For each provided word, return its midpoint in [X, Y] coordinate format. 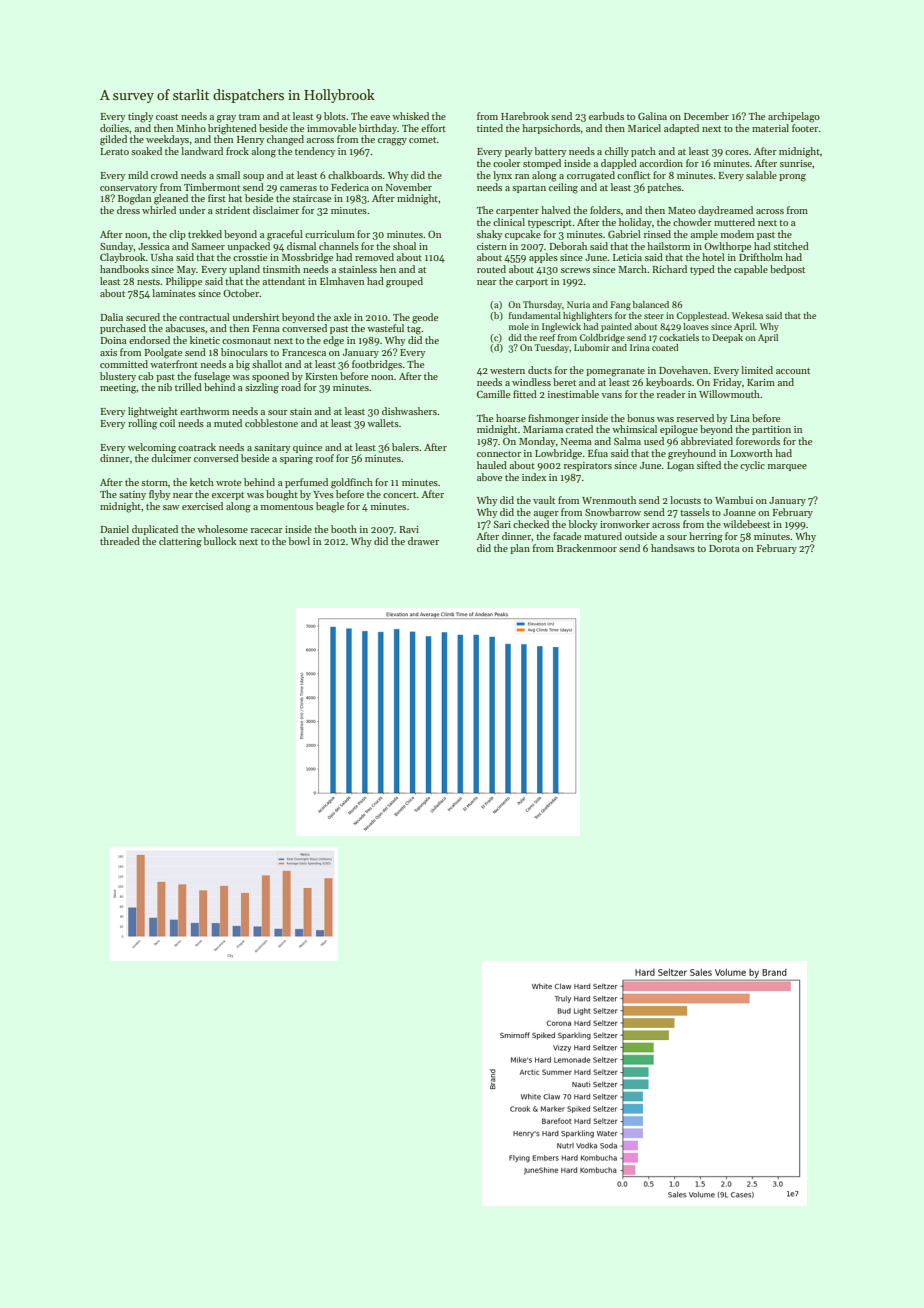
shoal [404, 246]
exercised [202, 506]
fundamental [535, 315]
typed [702, 270]
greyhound [692, 454]
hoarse [511, 418]
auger [546, 515]
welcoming [152, 448]
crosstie [250, 257]
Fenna [266, 328]
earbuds [606, 116]
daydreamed [725, 211]
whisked [410, 116]
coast [167, 117]
